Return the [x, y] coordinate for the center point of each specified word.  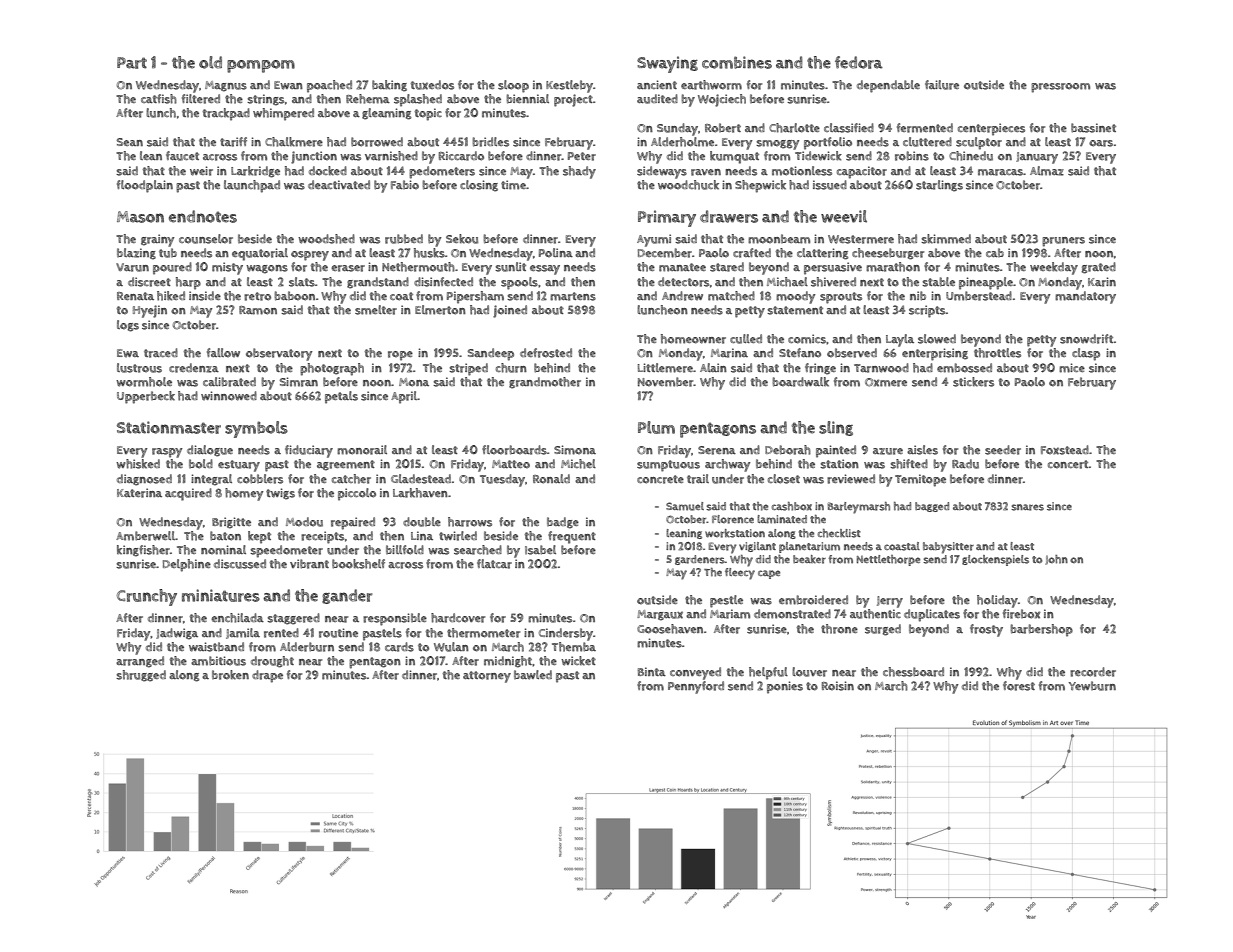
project [573, 100]
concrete [660, 479]
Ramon [258, 310]
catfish [159, 99]
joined [510, 311]
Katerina [139, 493]
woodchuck [688, 185]
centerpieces [991, 129]
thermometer [483, 633]
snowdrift [1086, 339]
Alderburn [307, 647]
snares [1027, 507]
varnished [391, 156]
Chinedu [971, 156]
